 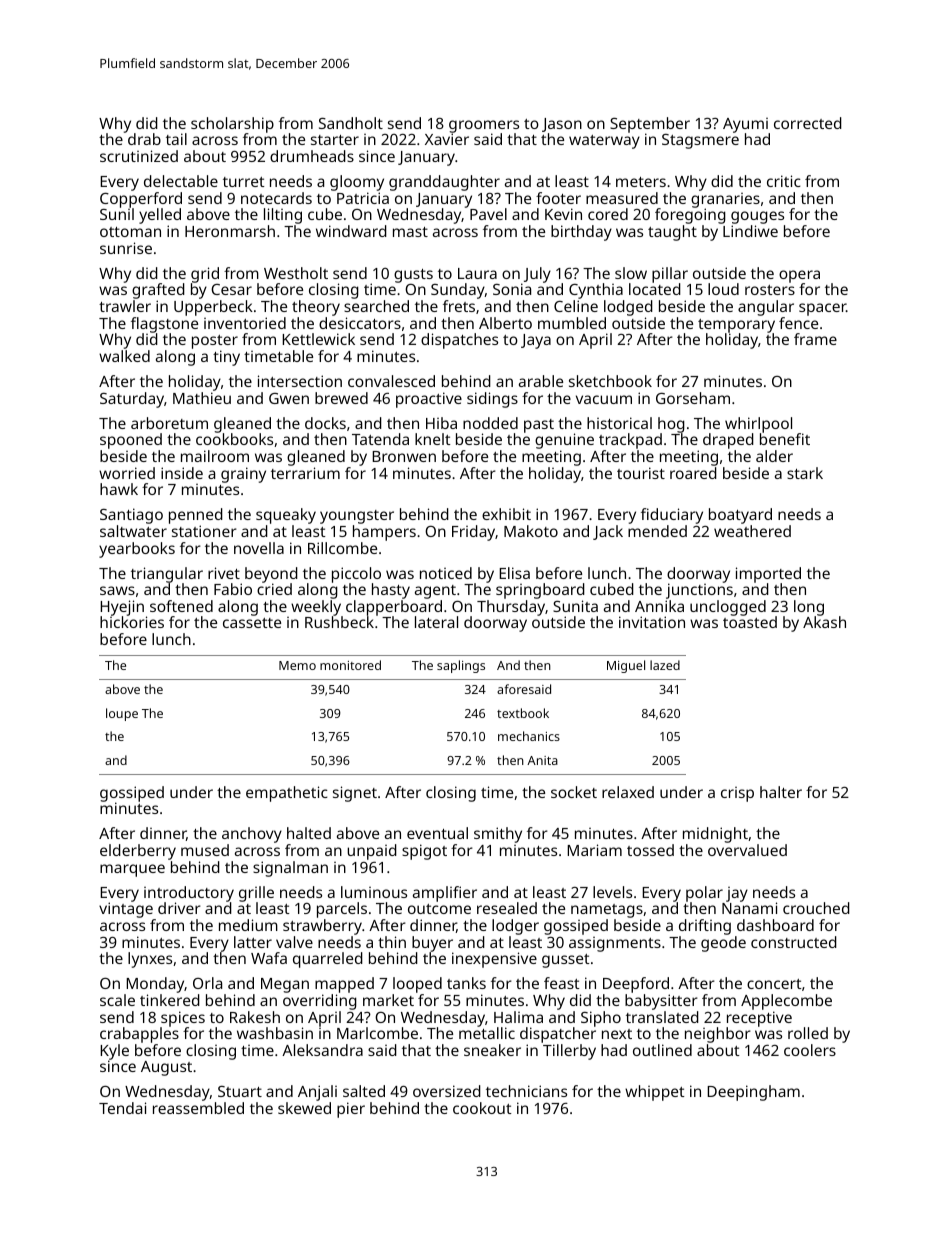 I want to click on cookout, so click(x=482, y=1108).
